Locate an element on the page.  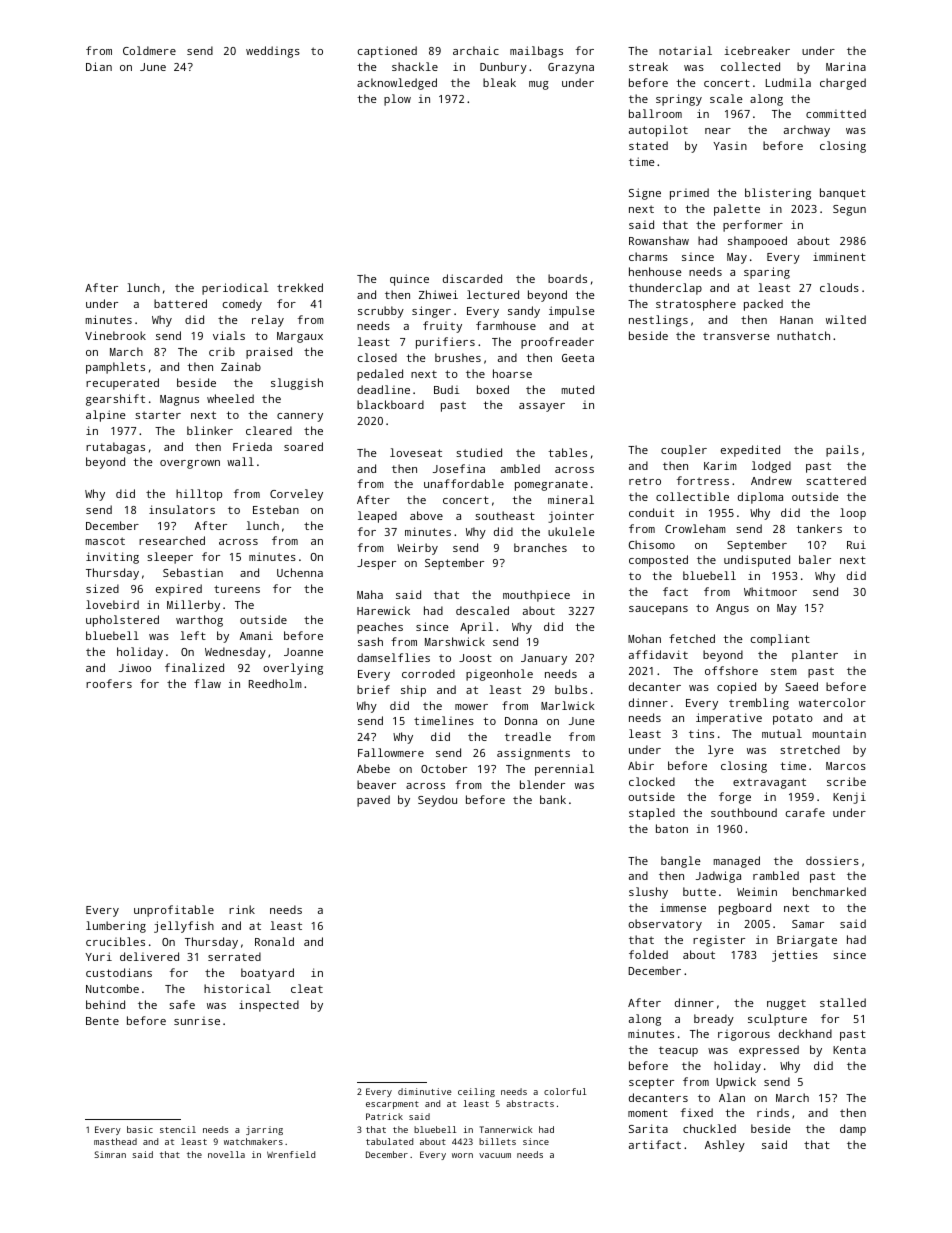
discarded is located at coordinates (472, 278).
